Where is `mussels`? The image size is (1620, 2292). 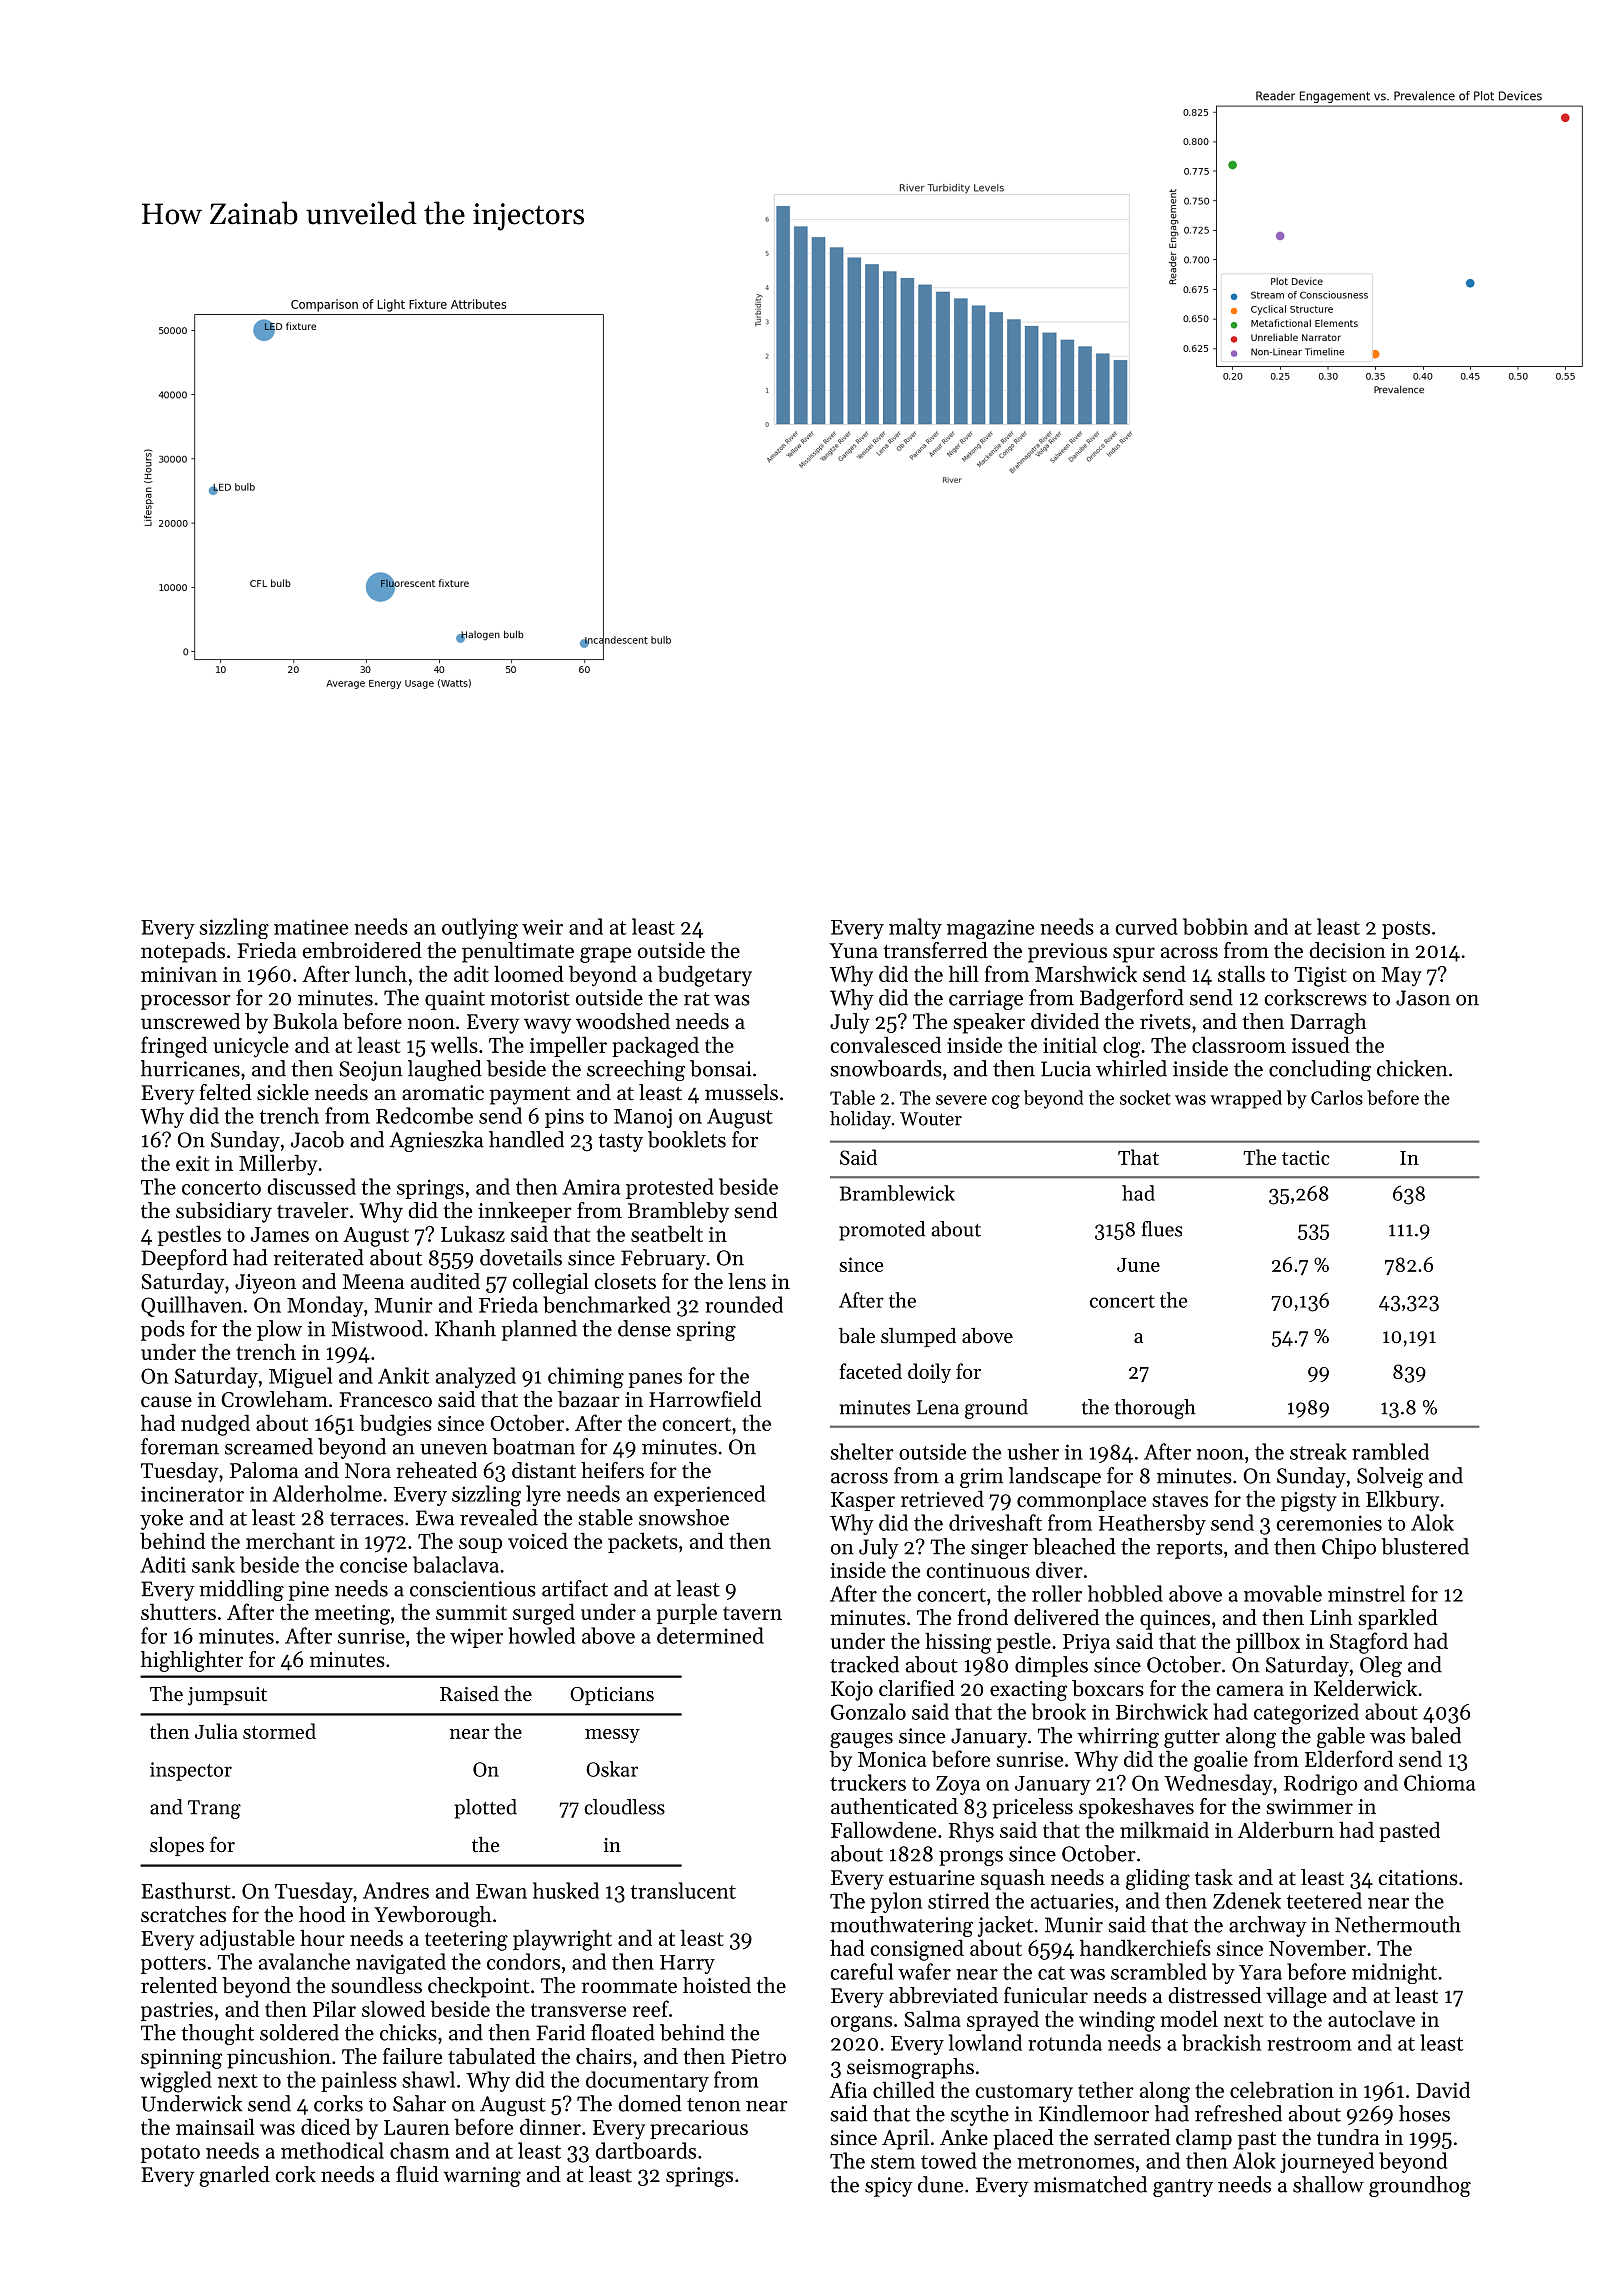
mussels is located at coordinates (741, 1092).
